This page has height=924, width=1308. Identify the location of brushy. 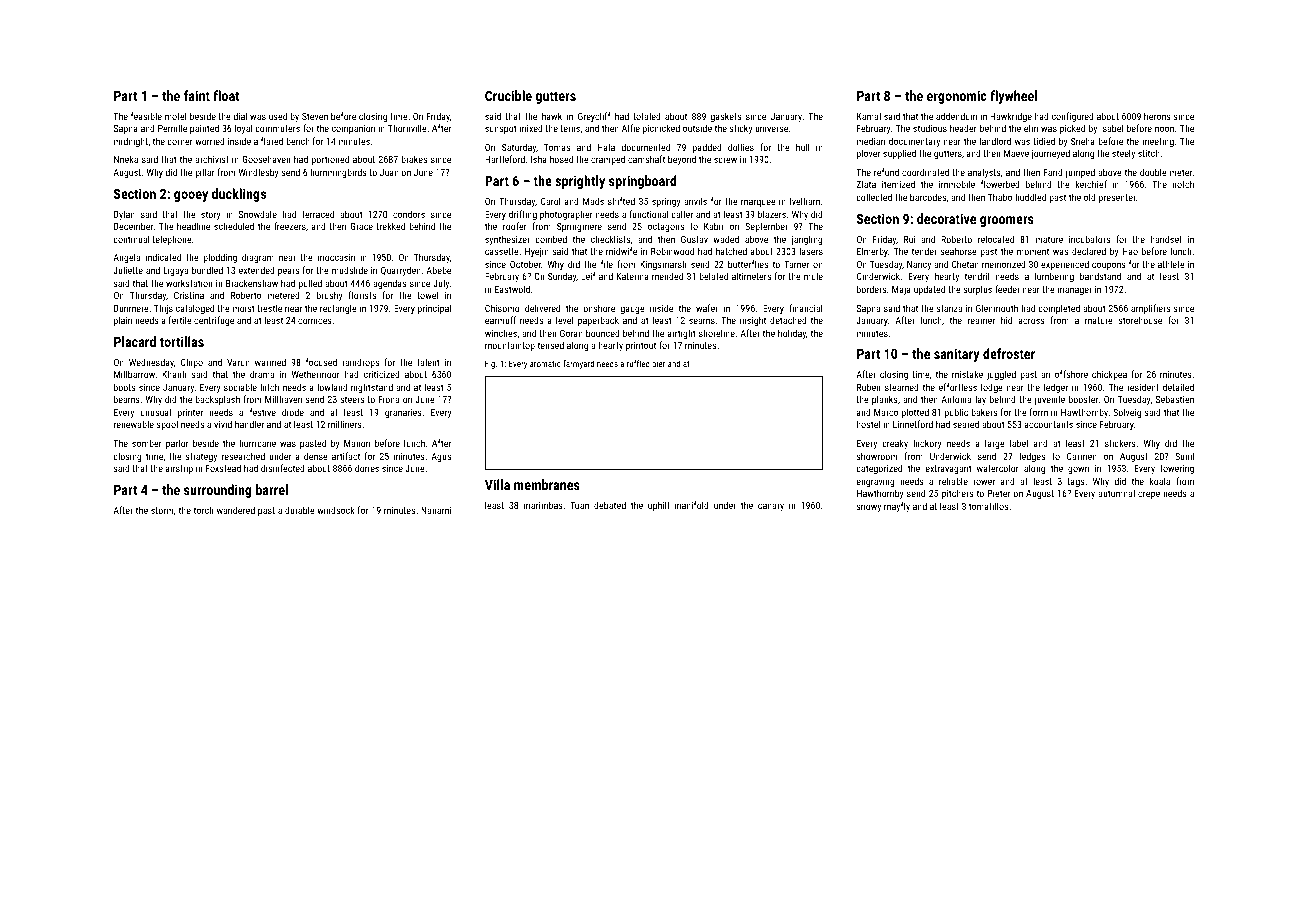
(330, 296).
